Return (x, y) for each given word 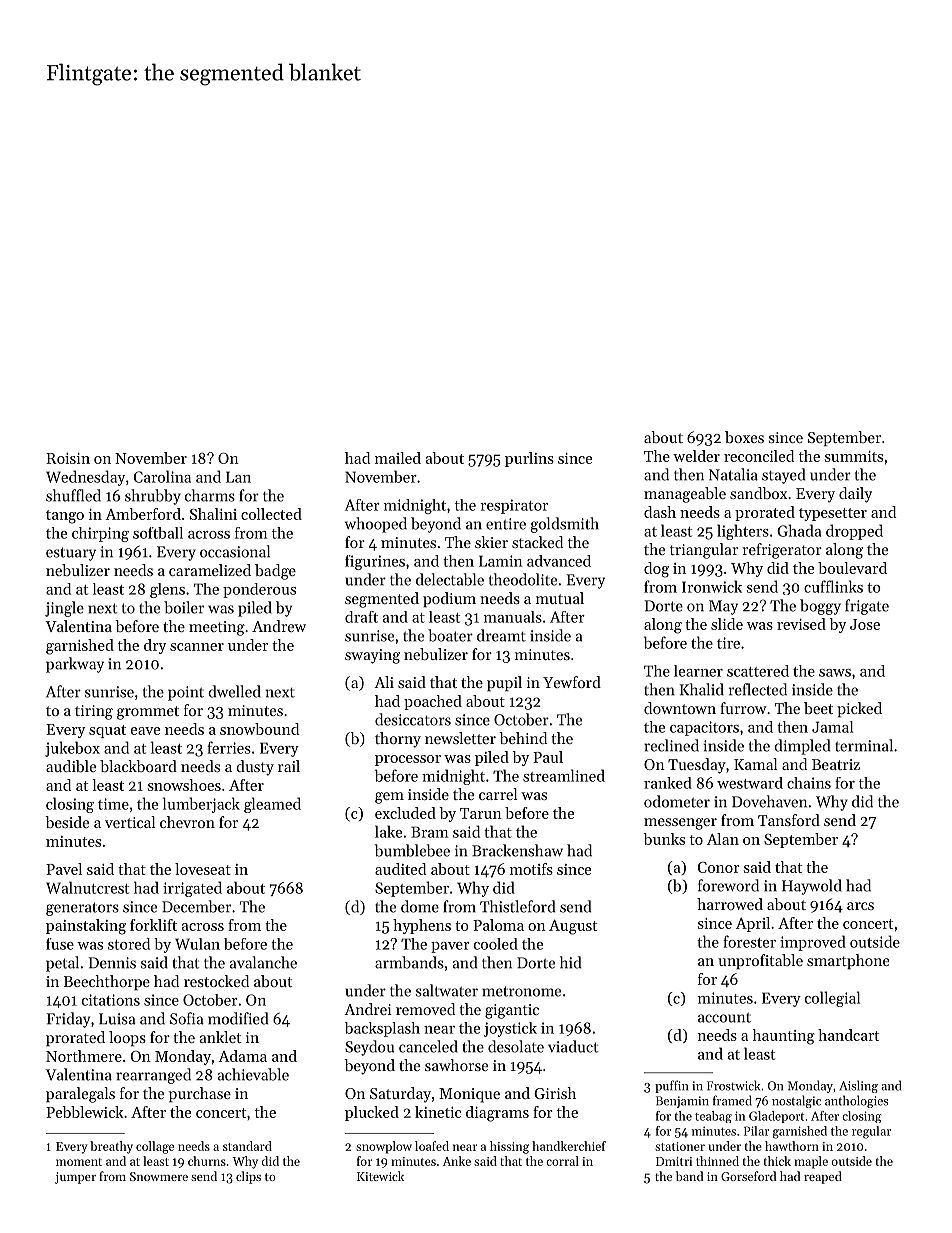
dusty (255, 768)
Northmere (84, 1056)
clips (248, 1177)
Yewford (572, 682)
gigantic (512, 1011)
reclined (671, 745)
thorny (398, 740)
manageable (685, 495)
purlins (529, 459)
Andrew (279, 626)
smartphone (848, 961)
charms (210, 495)
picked (859, 709)
